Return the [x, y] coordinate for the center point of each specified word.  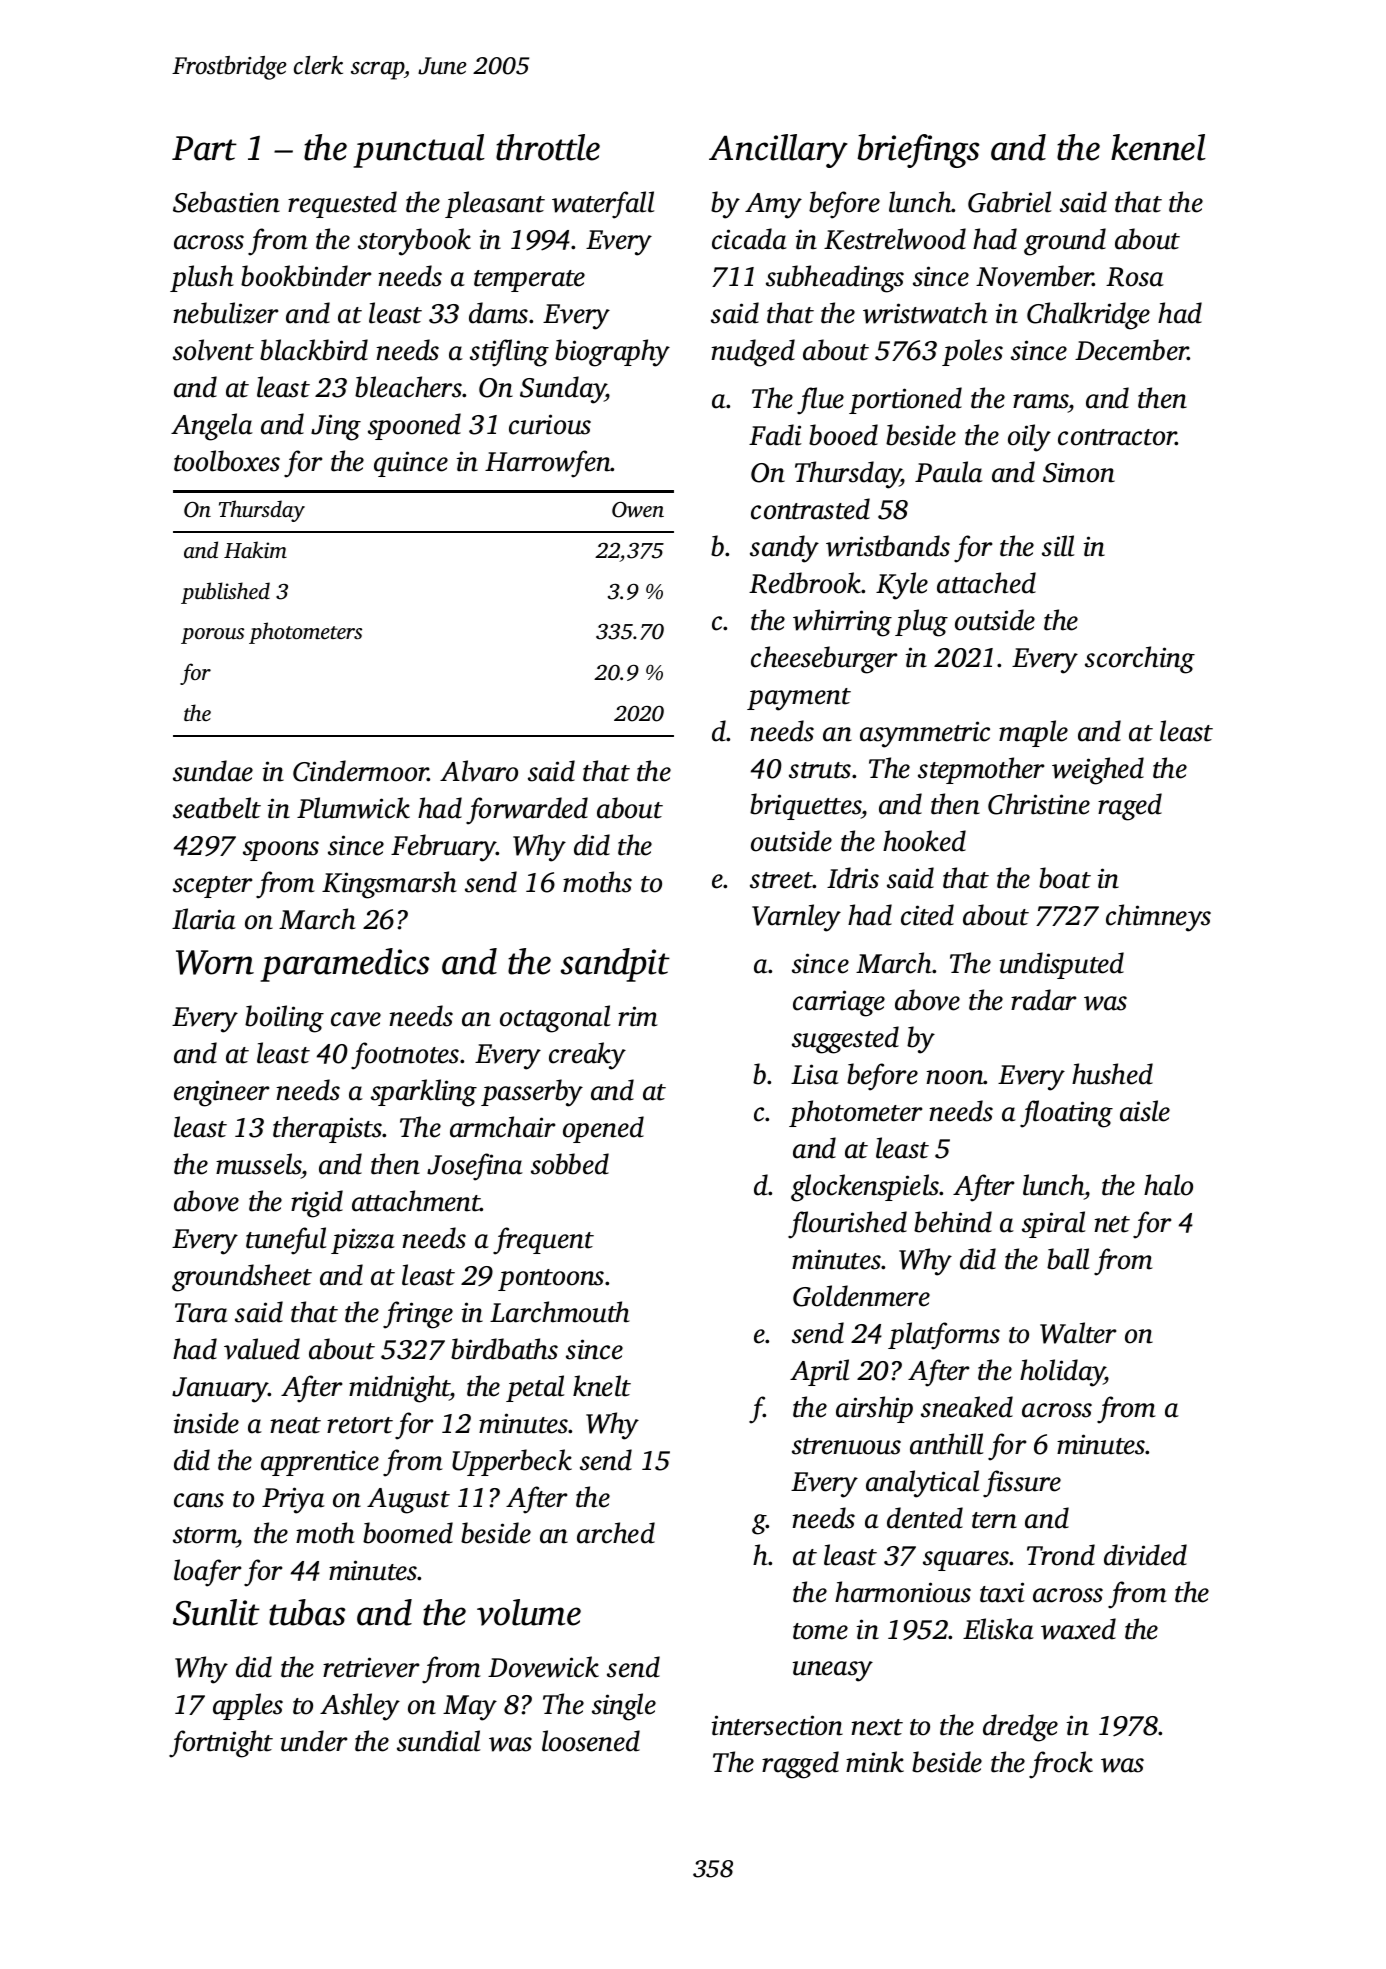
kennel [1158, 147]
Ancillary [778, 151]
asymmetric [925, 734]
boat [1065, 878]
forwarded [527, 811]
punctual [419, 151]
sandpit [615, 965]
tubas [307, 1612]
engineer [221, 1093]
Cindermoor [361, 771]
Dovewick [543, 1667]
